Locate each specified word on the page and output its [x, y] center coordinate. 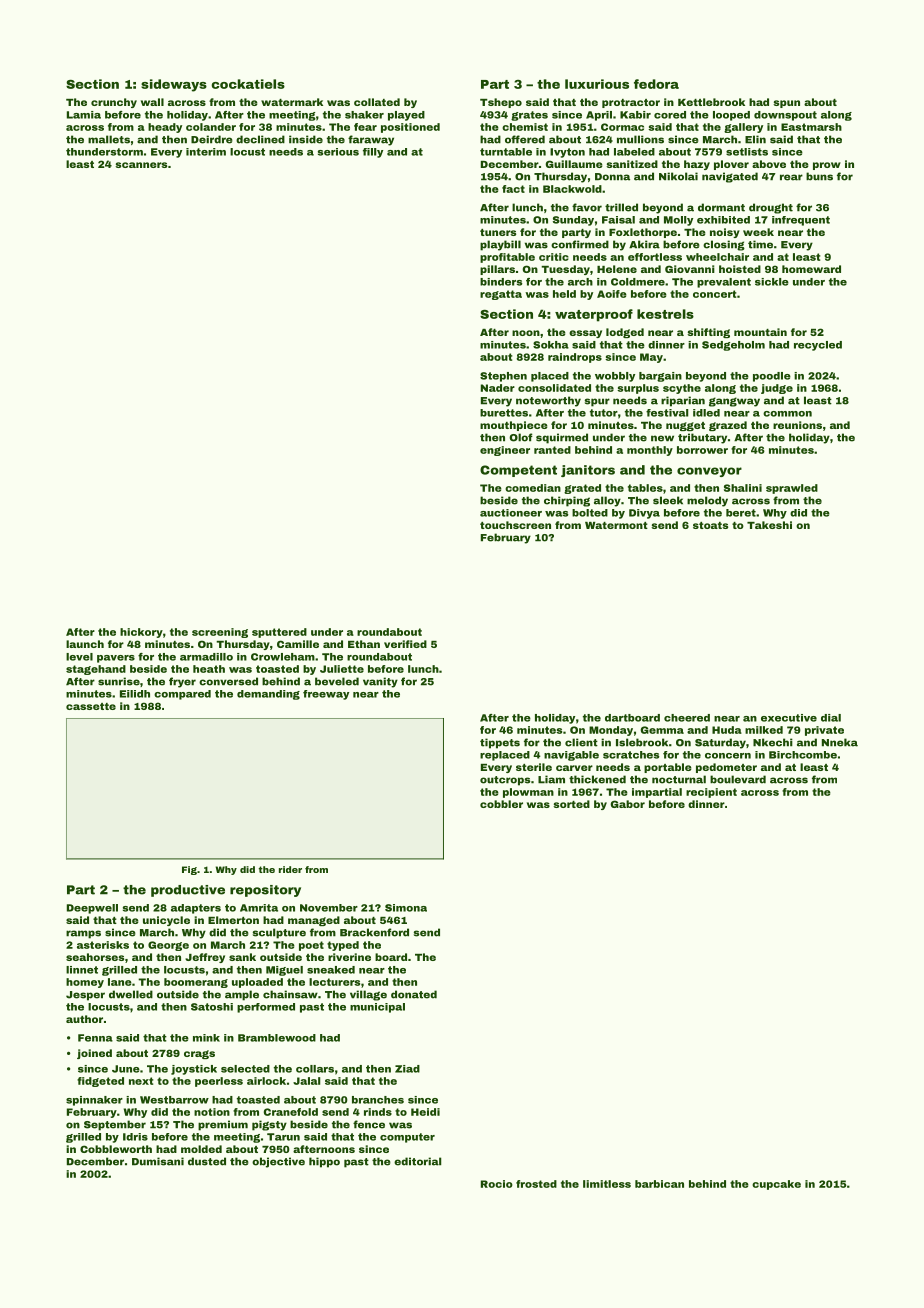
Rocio [497, 1184]
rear [791, 177]
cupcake [776, 1185]
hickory [141, 633]
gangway [734, 402]
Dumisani [158, 1161]
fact [513, 189]
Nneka [840, 742]
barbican [659, 1184]
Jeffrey [205, 958]
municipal [377, 1008]
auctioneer [511, 513]
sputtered [279, 633]
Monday [611, 731]
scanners [141, 165]
